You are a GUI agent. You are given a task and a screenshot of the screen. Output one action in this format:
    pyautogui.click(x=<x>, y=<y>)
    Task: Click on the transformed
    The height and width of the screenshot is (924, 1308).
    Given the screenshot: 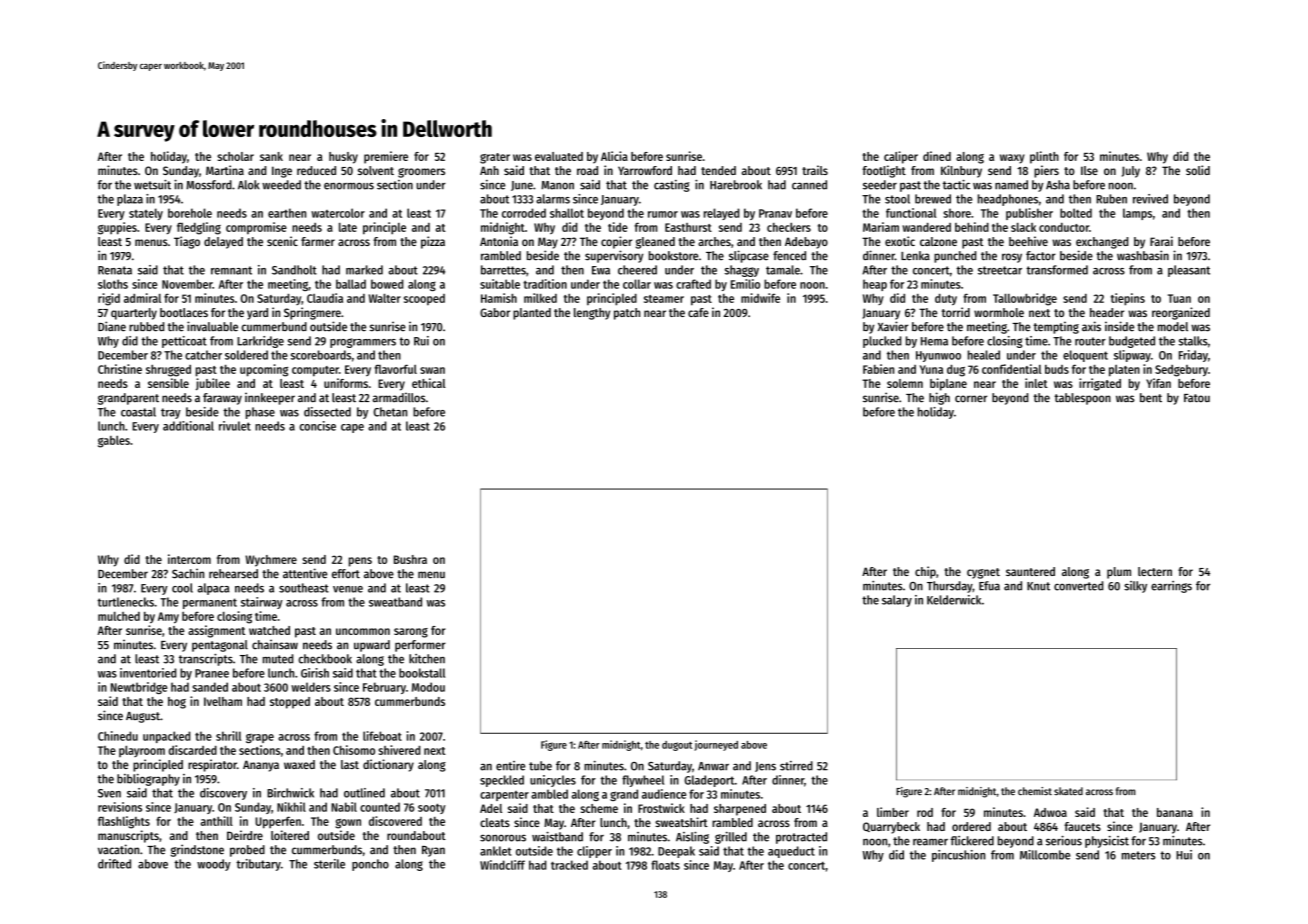 What is the action you would take?
    pyautogui.click(x=1057, y=270)
